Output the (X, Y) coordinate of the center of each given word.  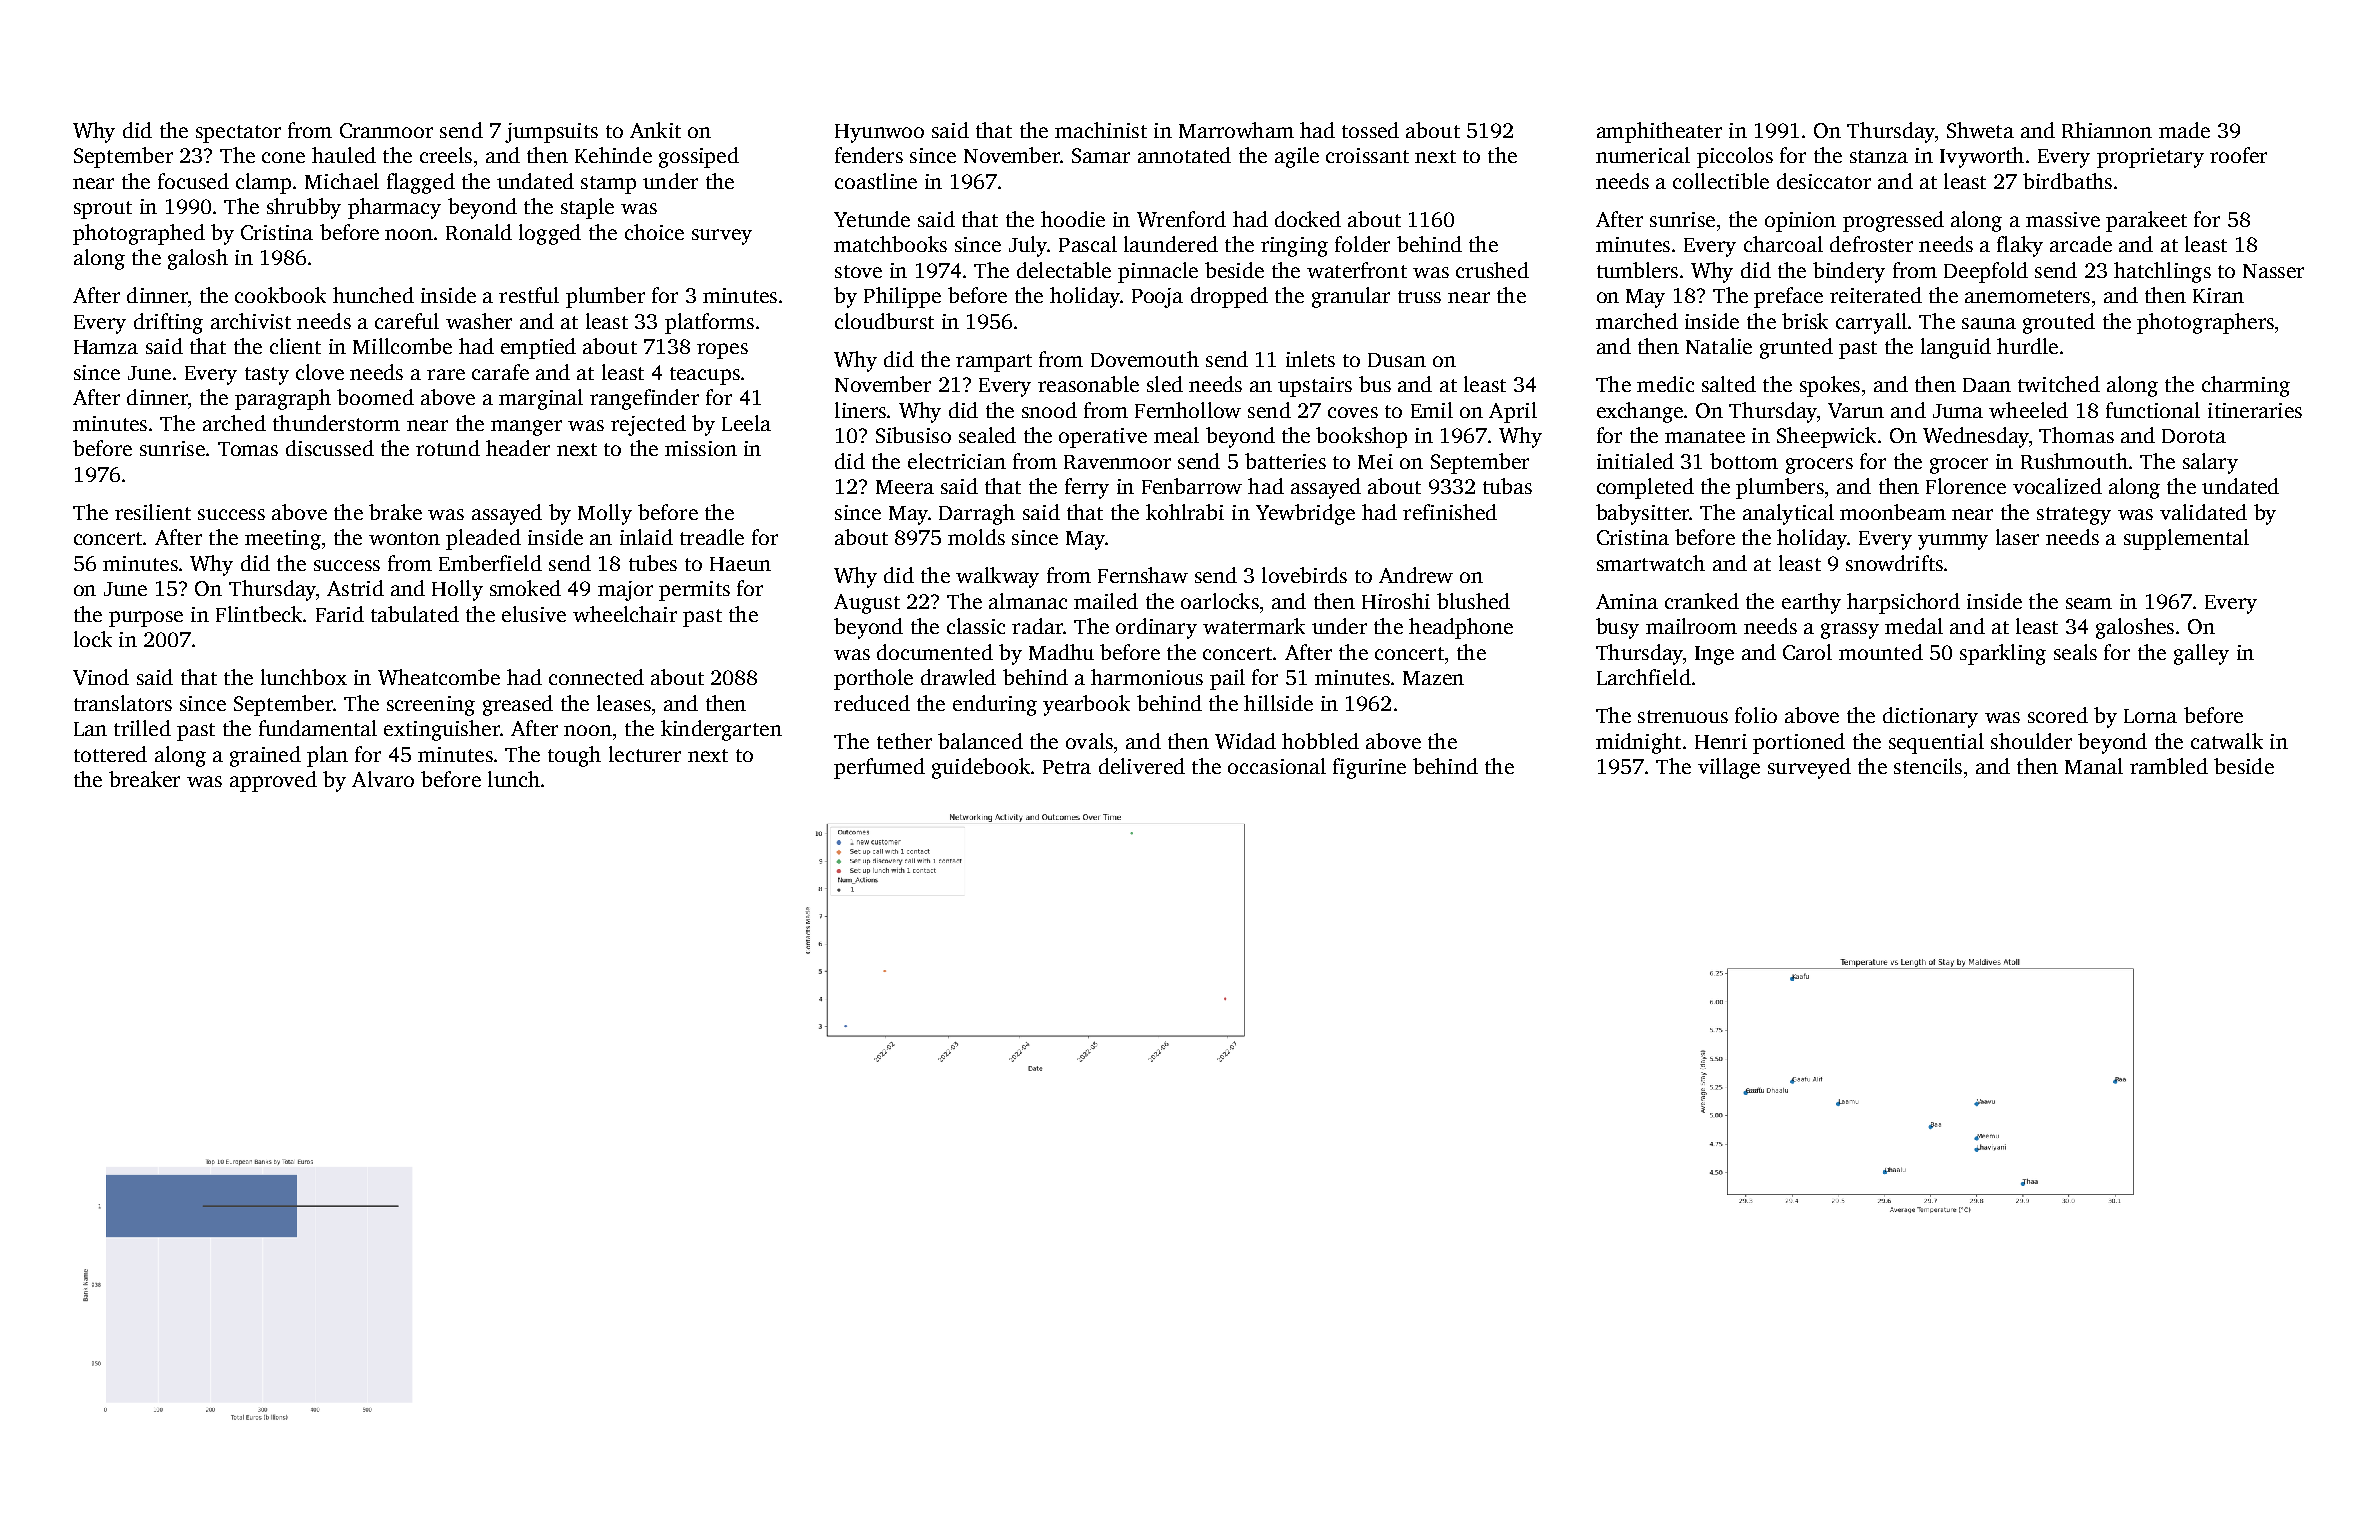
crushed (1492, 270)
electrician (957, 461)
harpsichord (1903, 603)
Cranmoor (386, 130)
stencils (1928, 766)
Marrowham (1236, 130)
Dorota (2194, 436)
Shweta (1980, 130)
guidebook (981, 768)
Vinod (101, 677)
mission (701, 448)
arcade (2081, 244)
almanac (1028, 601)
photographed (139, 234)
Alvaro (383, 779)
